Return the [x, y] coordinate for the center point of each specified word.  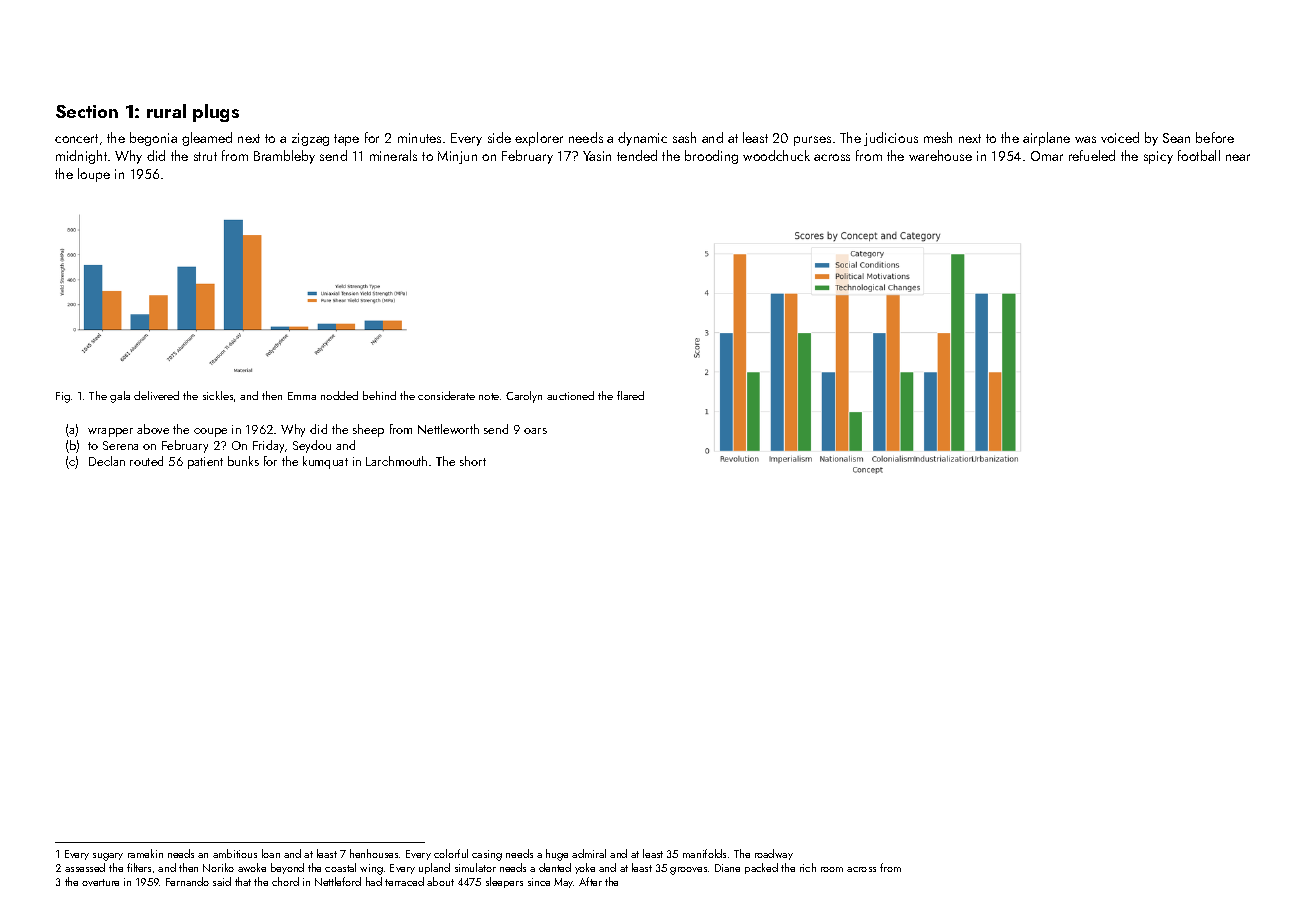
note [489, 396]
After [590, 881]
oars [535, 431]
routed [146, 461]
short [473, 461]
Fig [63, 397]
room [832, 869]
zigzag [310, 139]
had [374, 881]
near [1238, 157]
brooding [711, 157]
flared [630, 395]
